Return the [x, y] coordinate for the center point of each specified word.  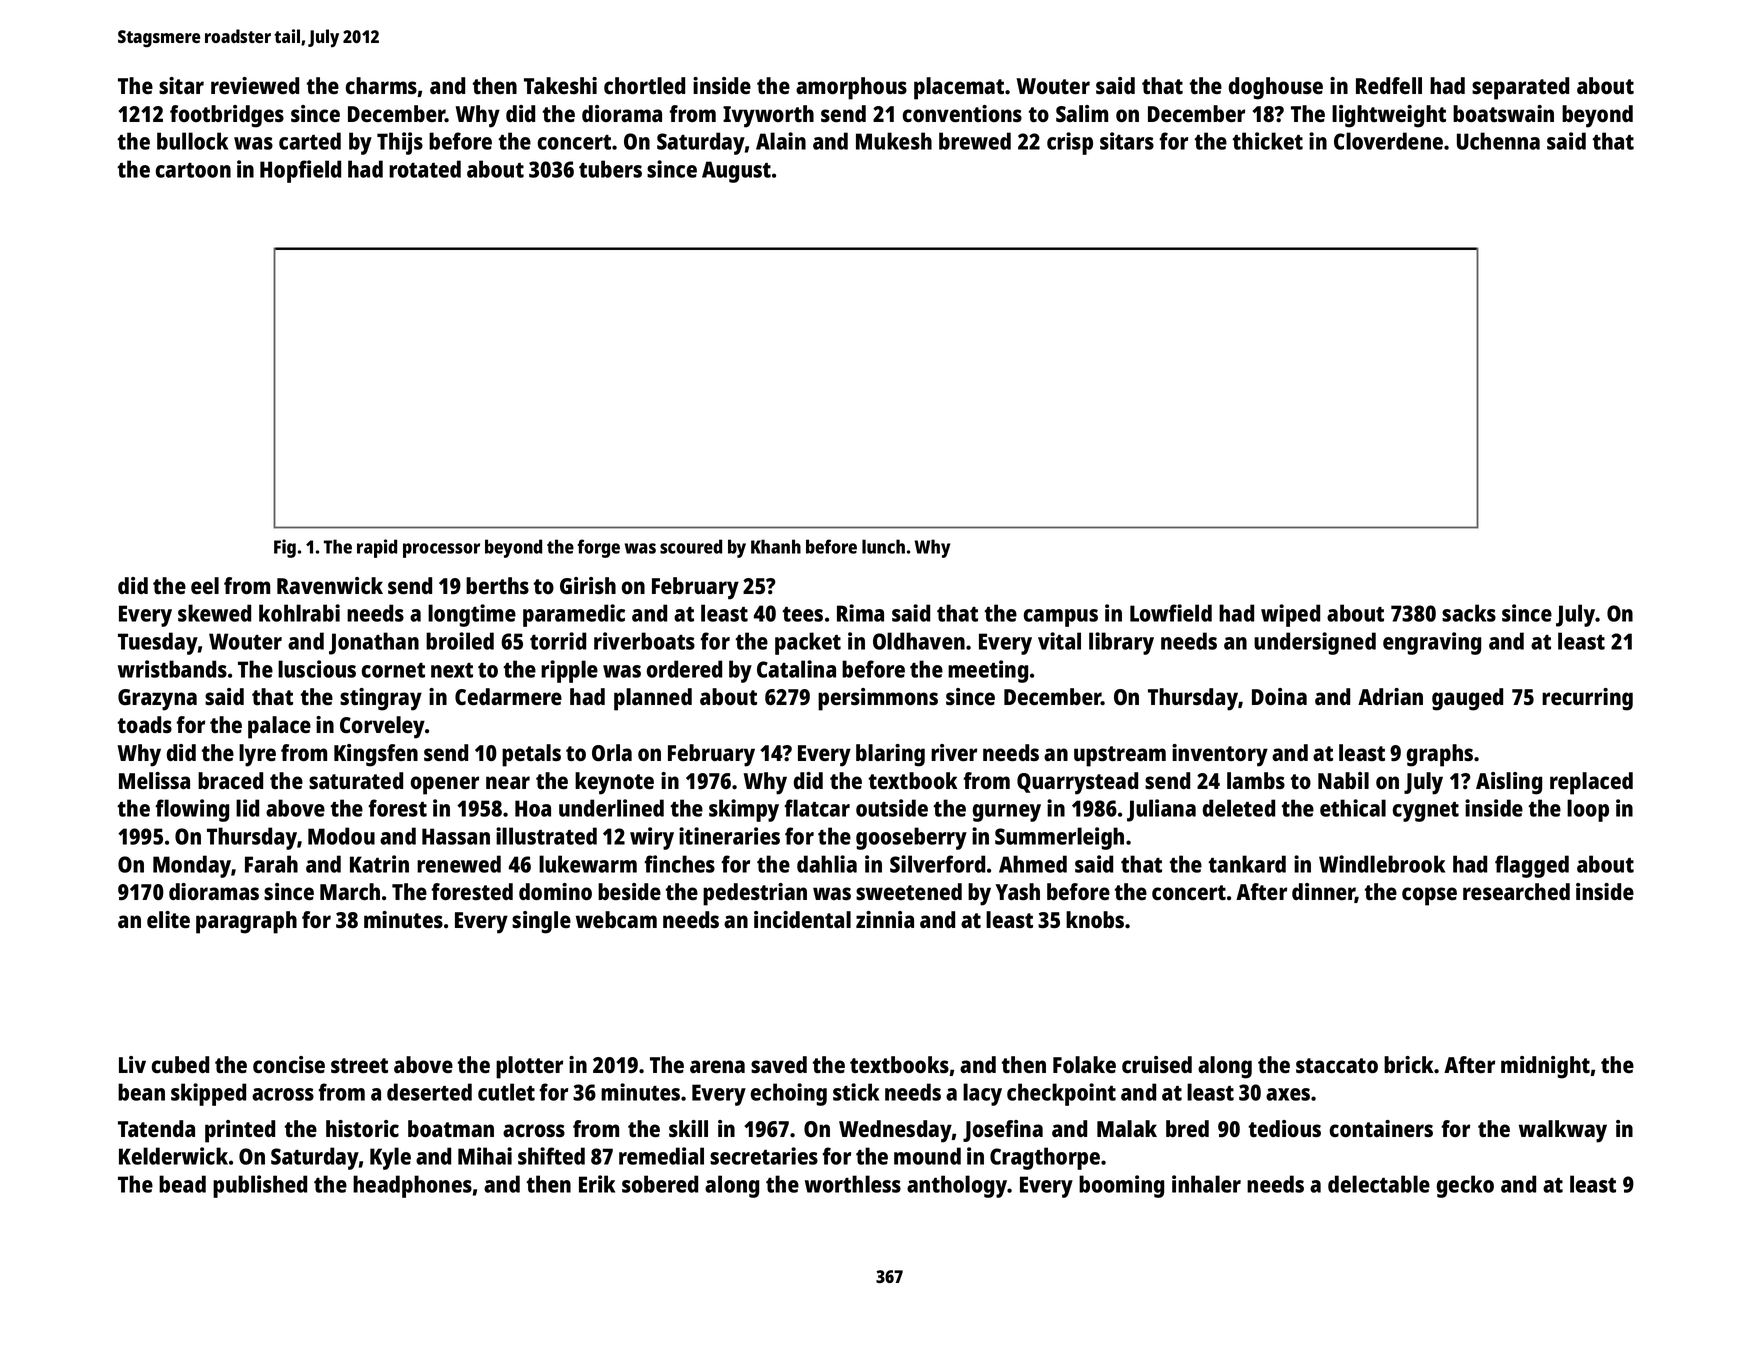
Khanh [776, 546]
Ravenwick [330, 585]
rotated [425, 169]
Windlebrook [1382, 864]
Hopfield [300, 171]
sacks [1469, 613]
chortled [644, 85]
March [350, 891]
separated [1520, 88]
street [359, 1065]
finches [679, 864]
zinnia [885, 919]
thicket [1267, 141]
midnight [1545, 1067]
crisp [1070, 143]
